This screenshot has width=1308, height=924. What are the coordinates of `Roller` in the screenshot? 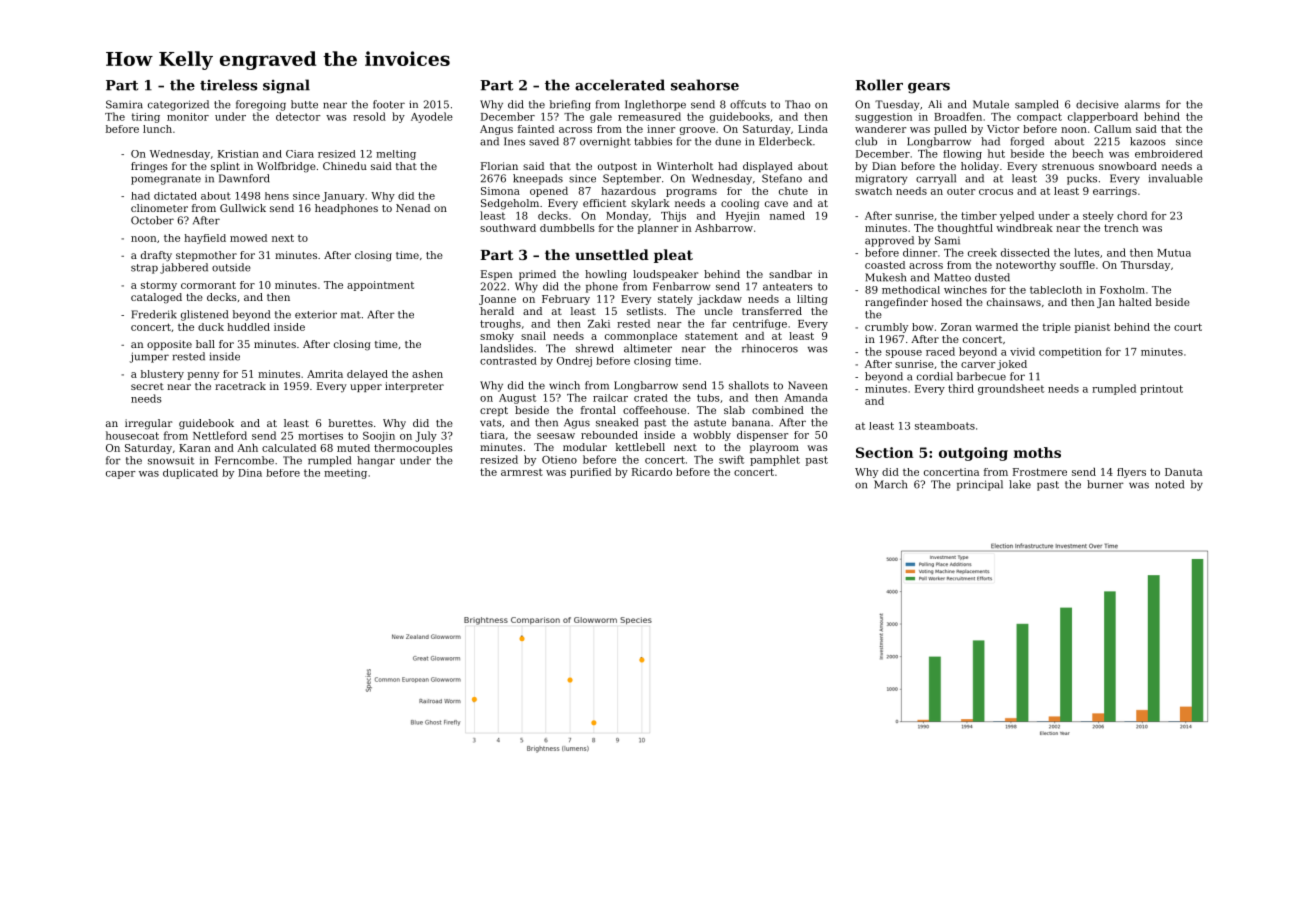 It's located at (879, 85).
